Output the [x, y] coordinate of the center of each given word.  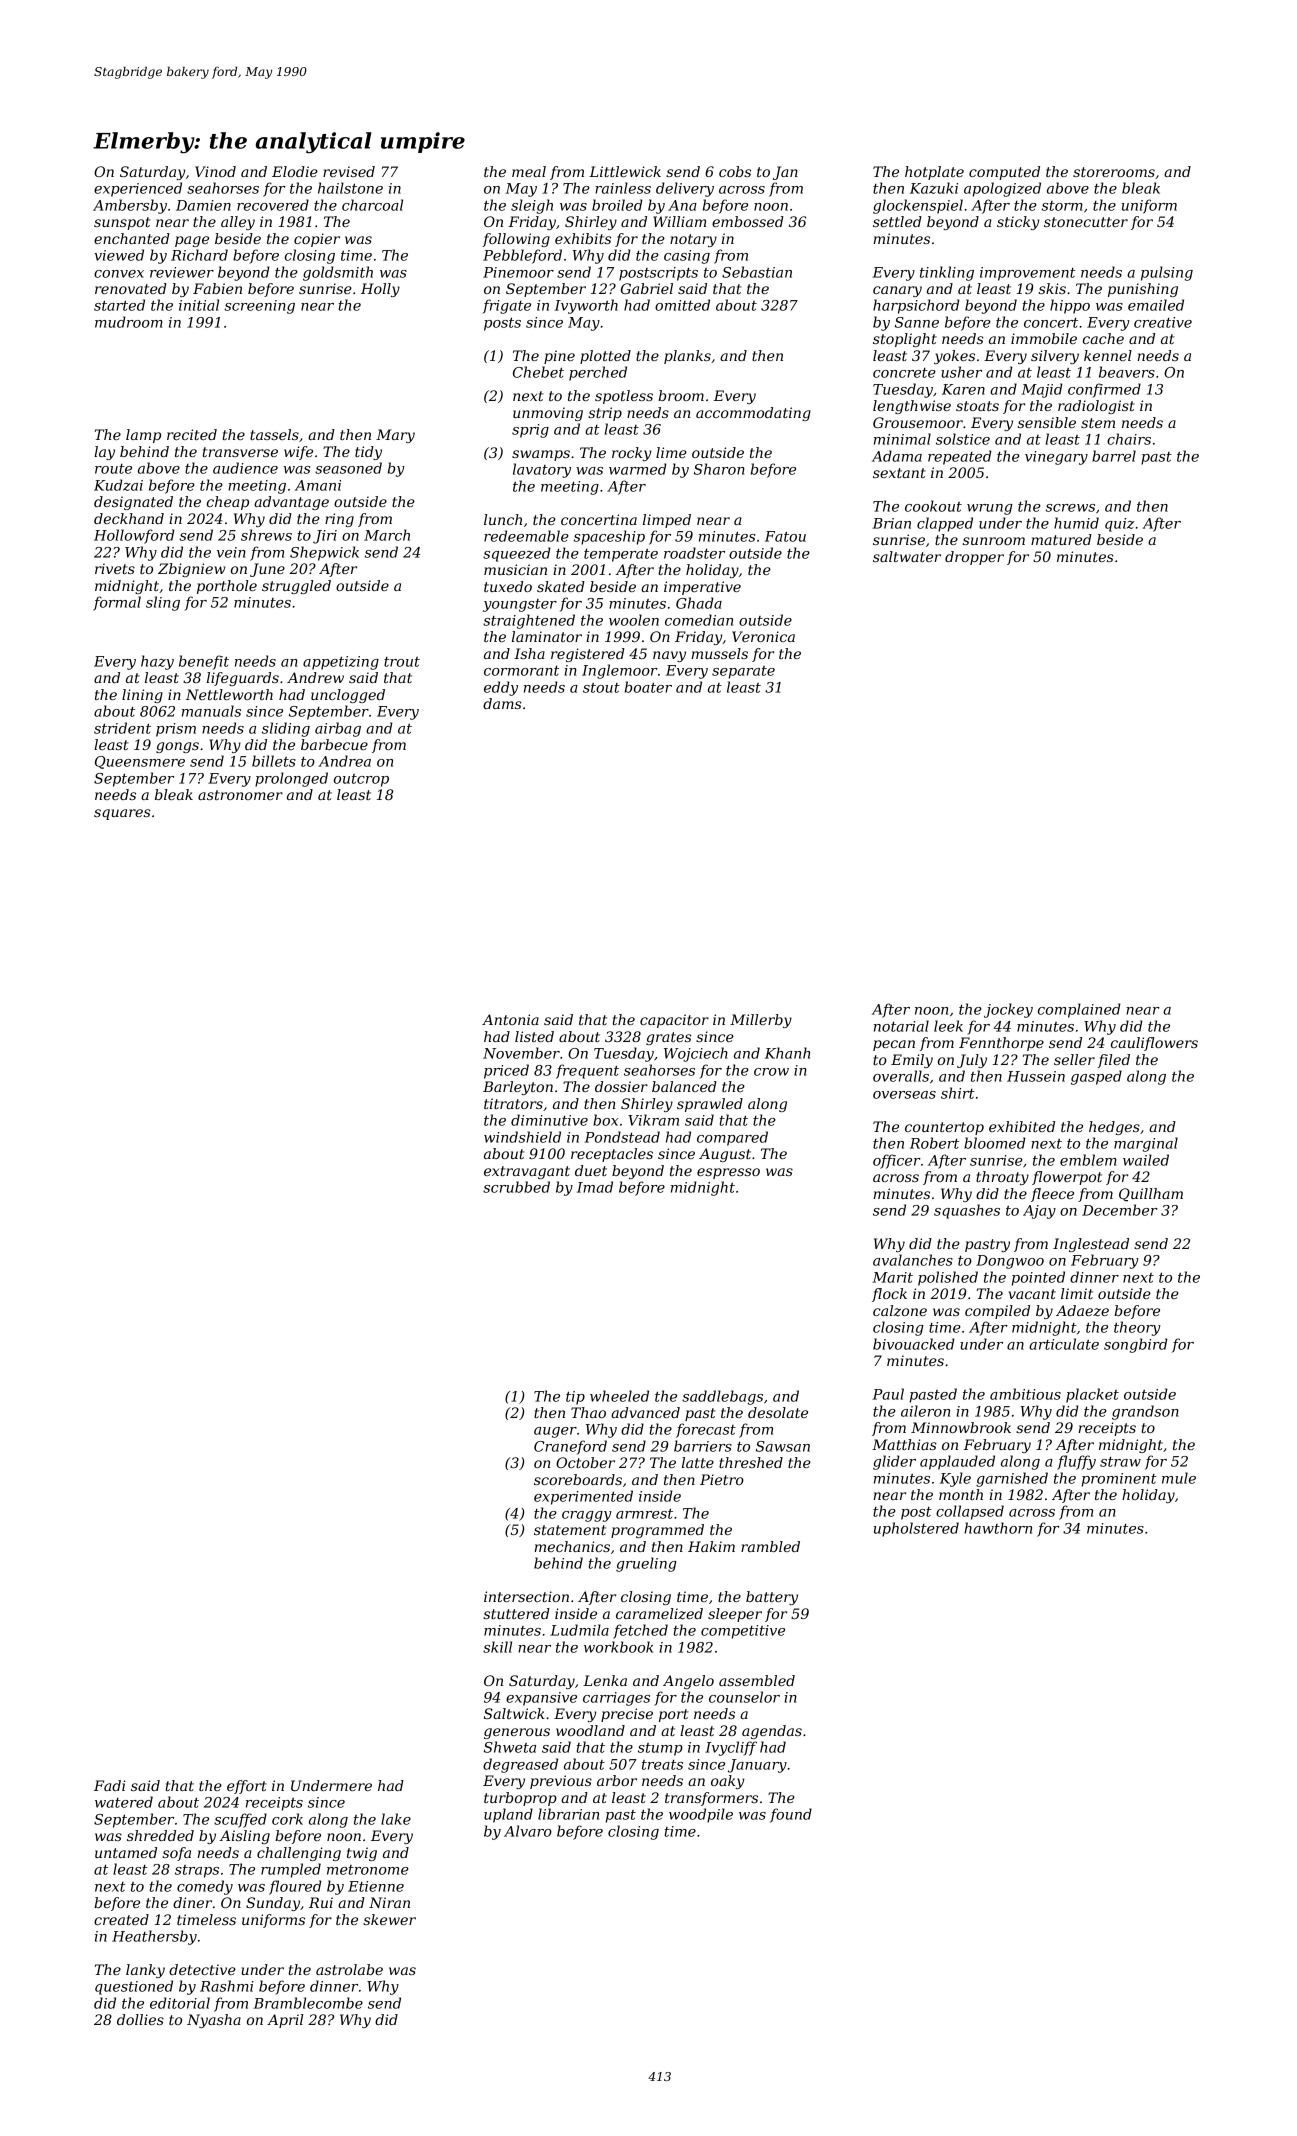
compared [732, 1138]
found [791, 1815]
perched [598, 373]
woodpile [701, 1815]
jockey [1008, 1010]
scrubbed [516, 1187]
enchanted [132, 238]
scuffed [240, 1820]
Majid [1042, 390]
